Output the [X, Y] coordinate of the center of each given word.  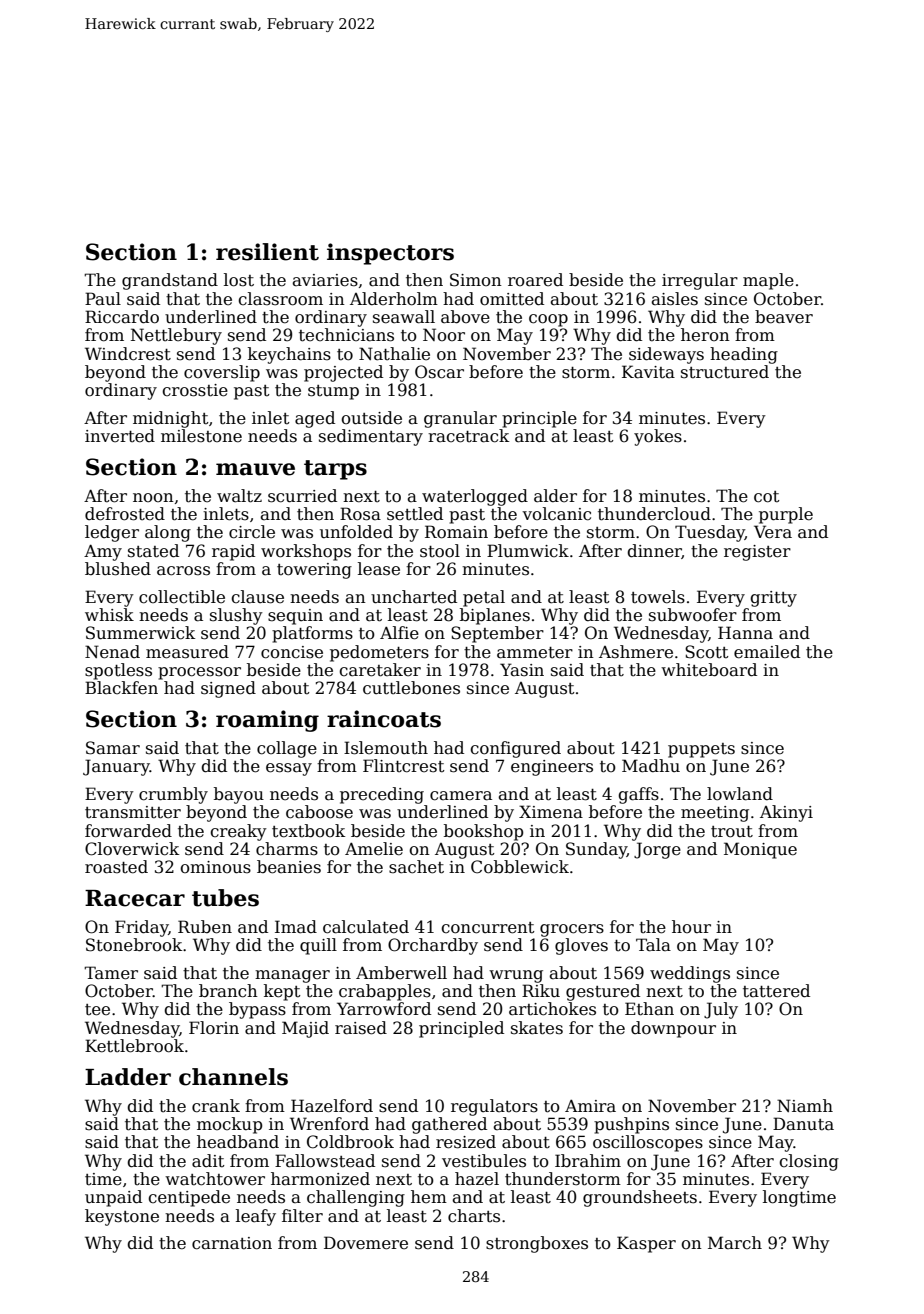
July [721, 1010]
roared [535, 280]
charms [287, 849]
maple [768, 281]
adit [208, 1161]
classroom [280, 299]
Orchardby [433, 946]
